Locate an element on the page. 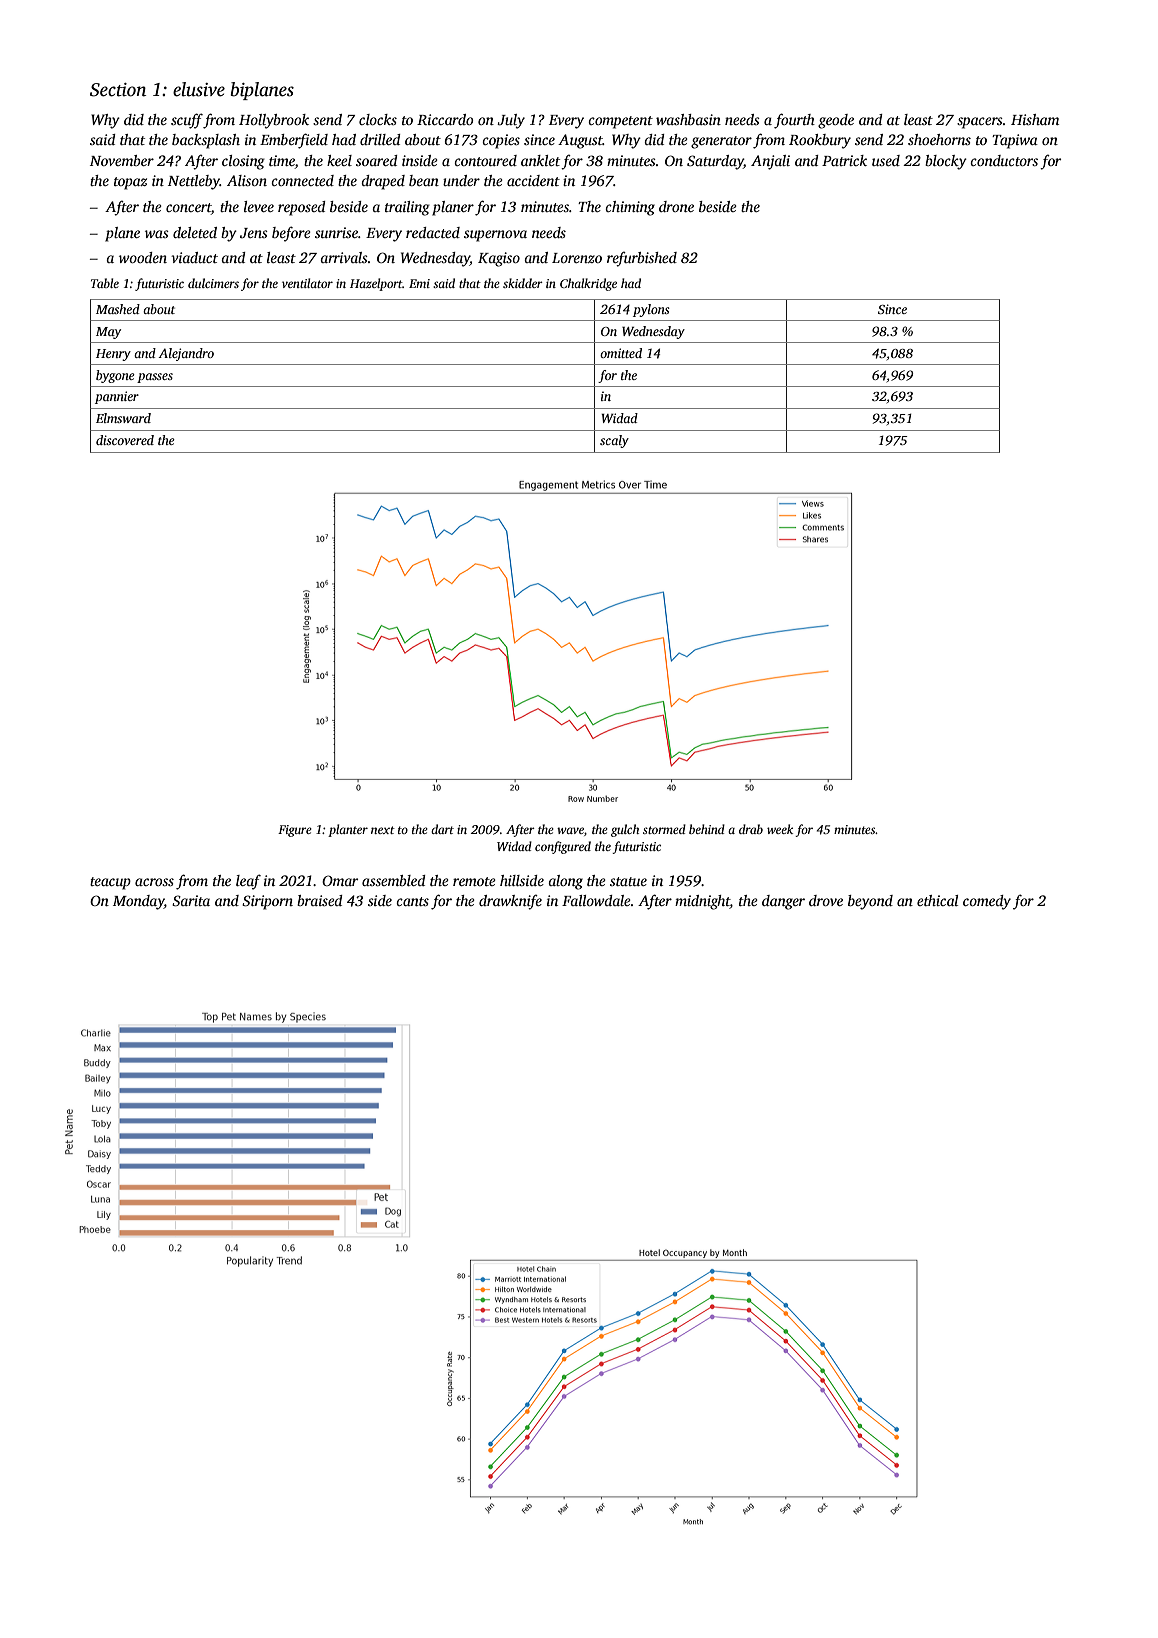 The width and height of the image is (1158, 1638). omitted is located at coordinates (621, 353).
